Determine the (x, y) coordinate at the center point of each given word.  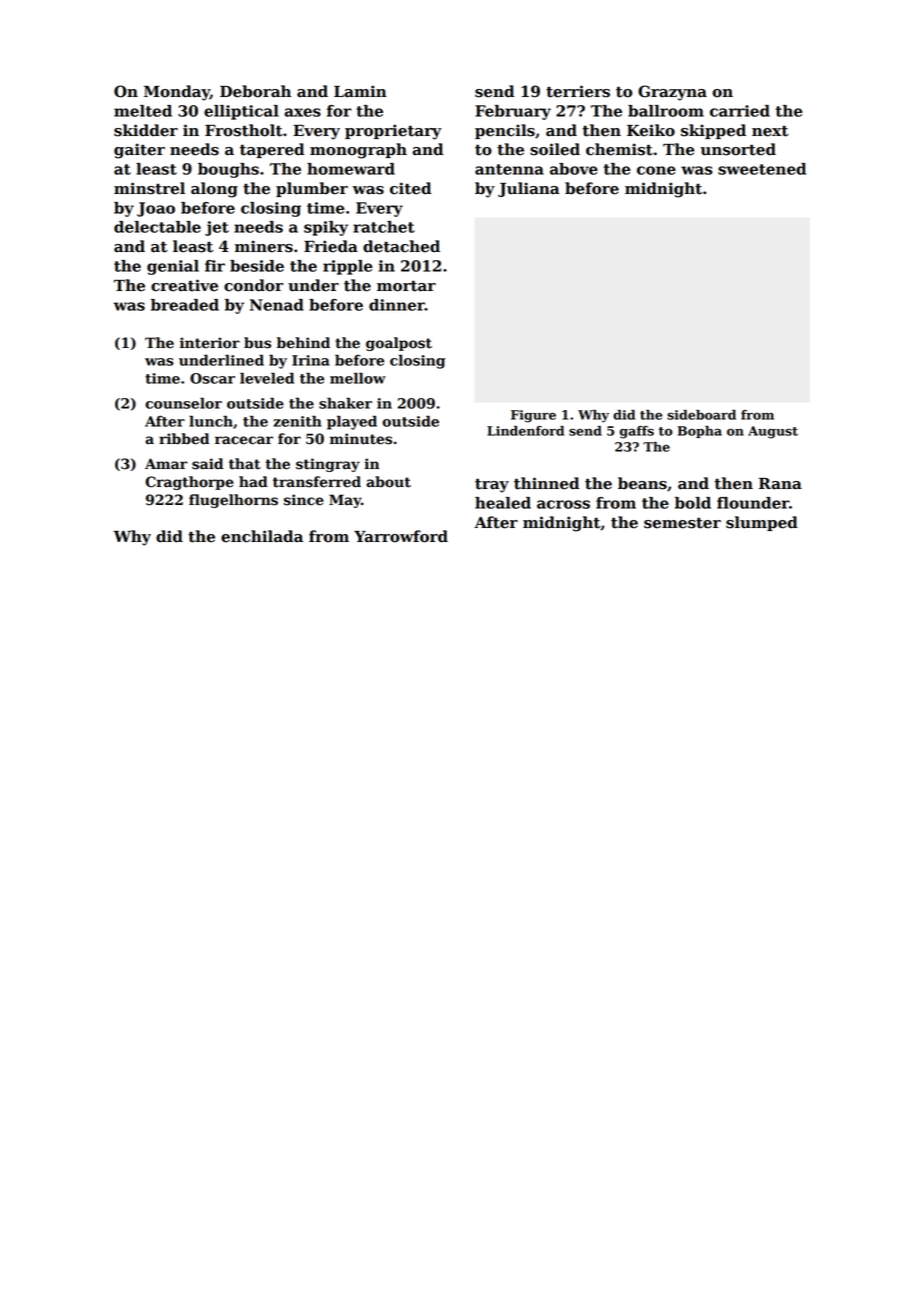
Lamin (360, 91)
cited (410, 188)
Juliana (529, 189)
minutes (361, 439)
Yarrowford (401, 536)
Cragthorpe (189, 483)
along (214, 190)
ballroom (666, 111)
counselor (183, 403)
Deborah (255, 91)
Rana (780, 484)
